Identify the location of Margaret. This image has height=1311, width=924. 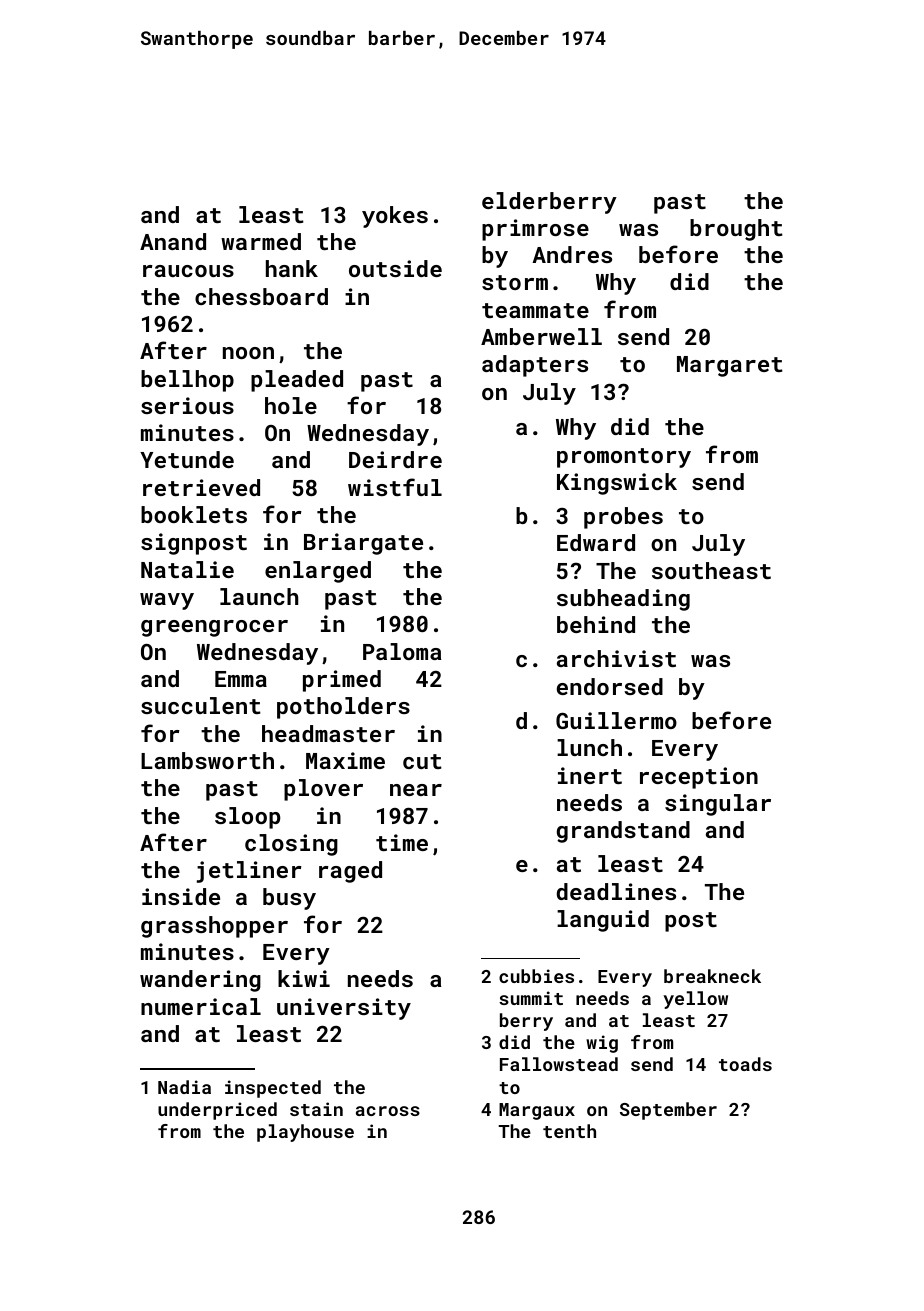
(730, 366).
